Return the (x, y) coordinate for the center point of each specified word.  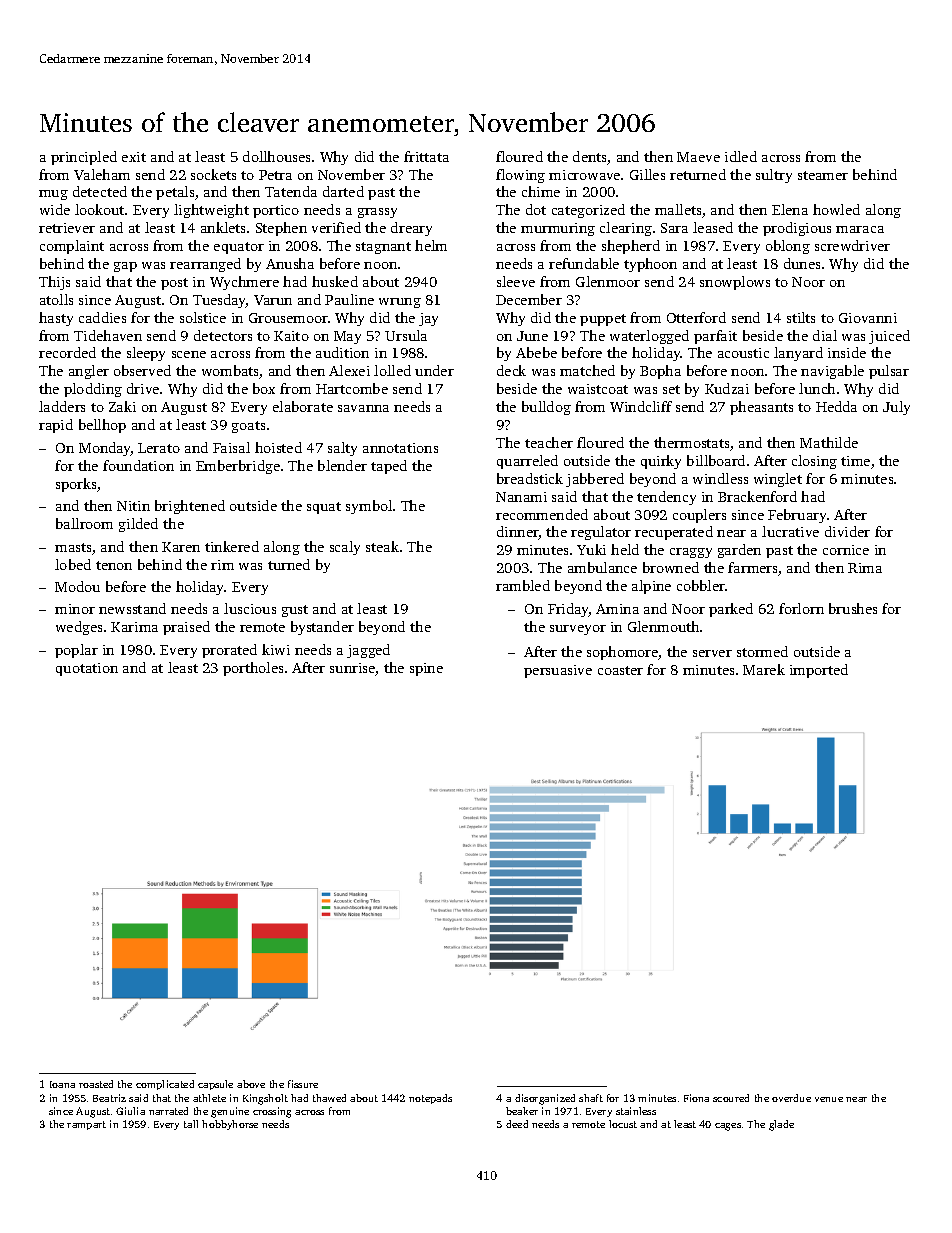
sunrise (353, 669)
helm (431, 245)
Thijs (54, 283)
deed (517, 1124)
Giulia (130, 1111)
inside (847, 352)
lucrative (790, 531)
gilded (138, 525)
